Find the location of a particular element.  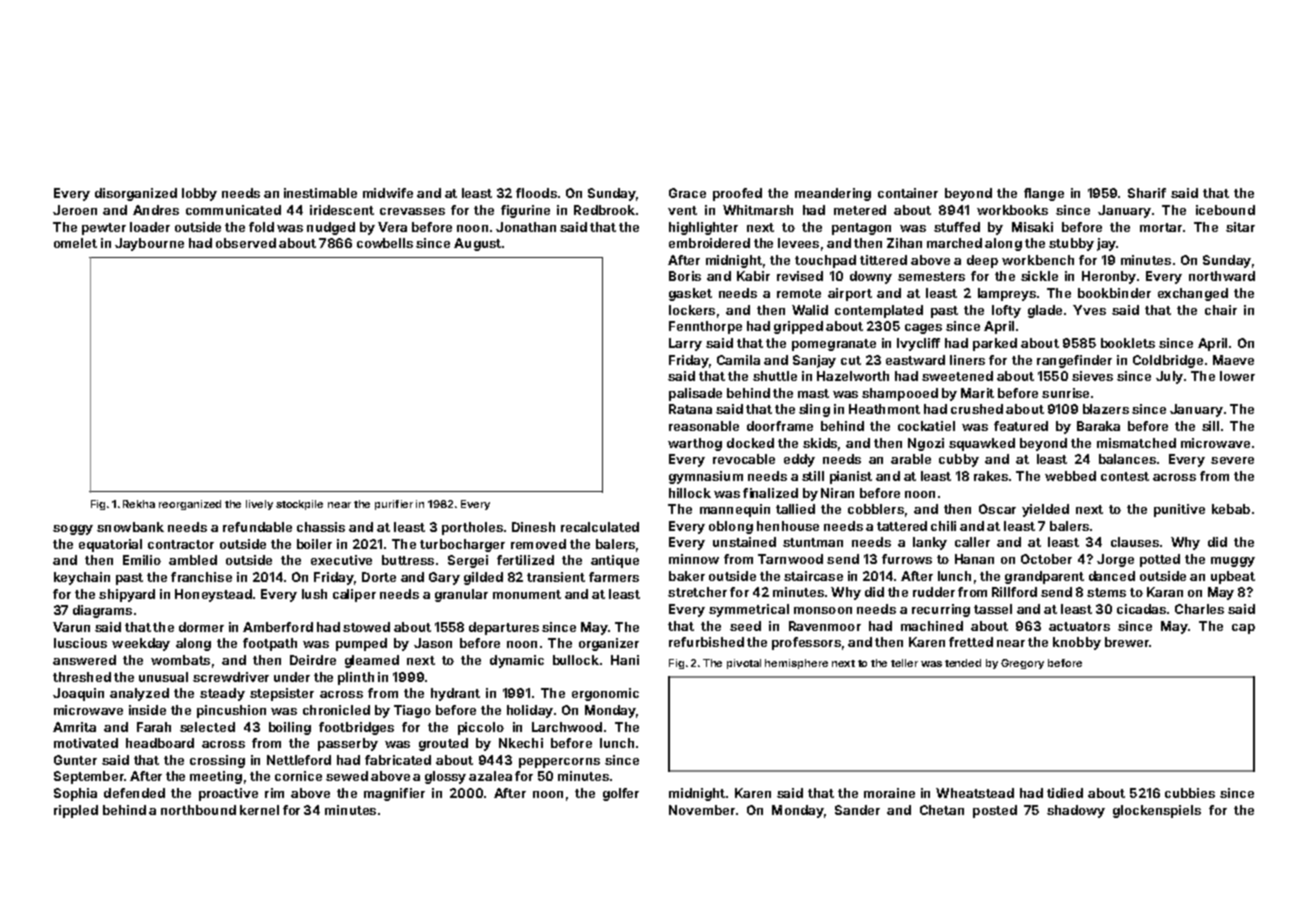

lobby is located at coordinates (199, 194).
